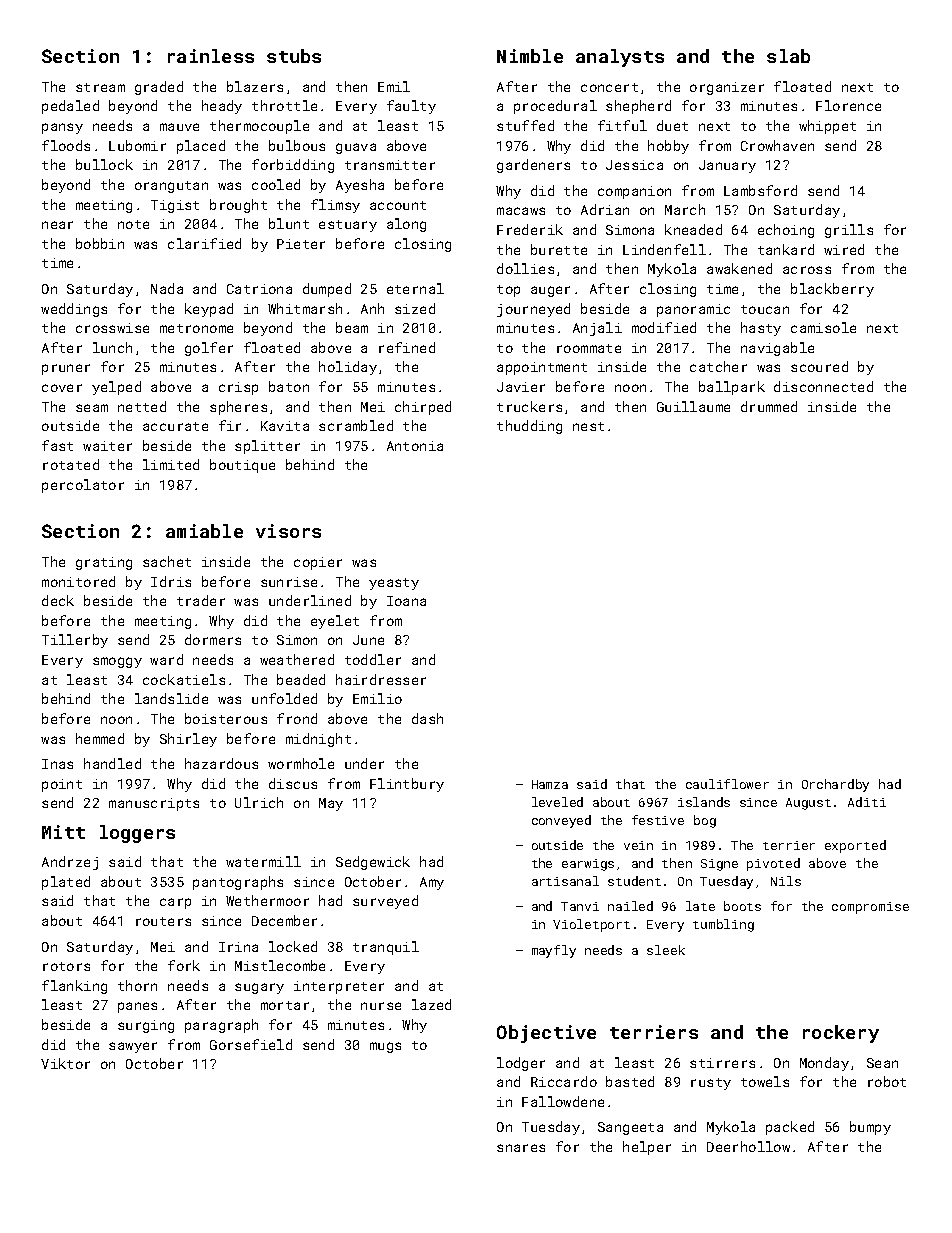 The height and width of the screenshot is (1233, 952). Describe the element at coordinates (133, 1047) in the screenshot. I see `sawyer` at that location.
